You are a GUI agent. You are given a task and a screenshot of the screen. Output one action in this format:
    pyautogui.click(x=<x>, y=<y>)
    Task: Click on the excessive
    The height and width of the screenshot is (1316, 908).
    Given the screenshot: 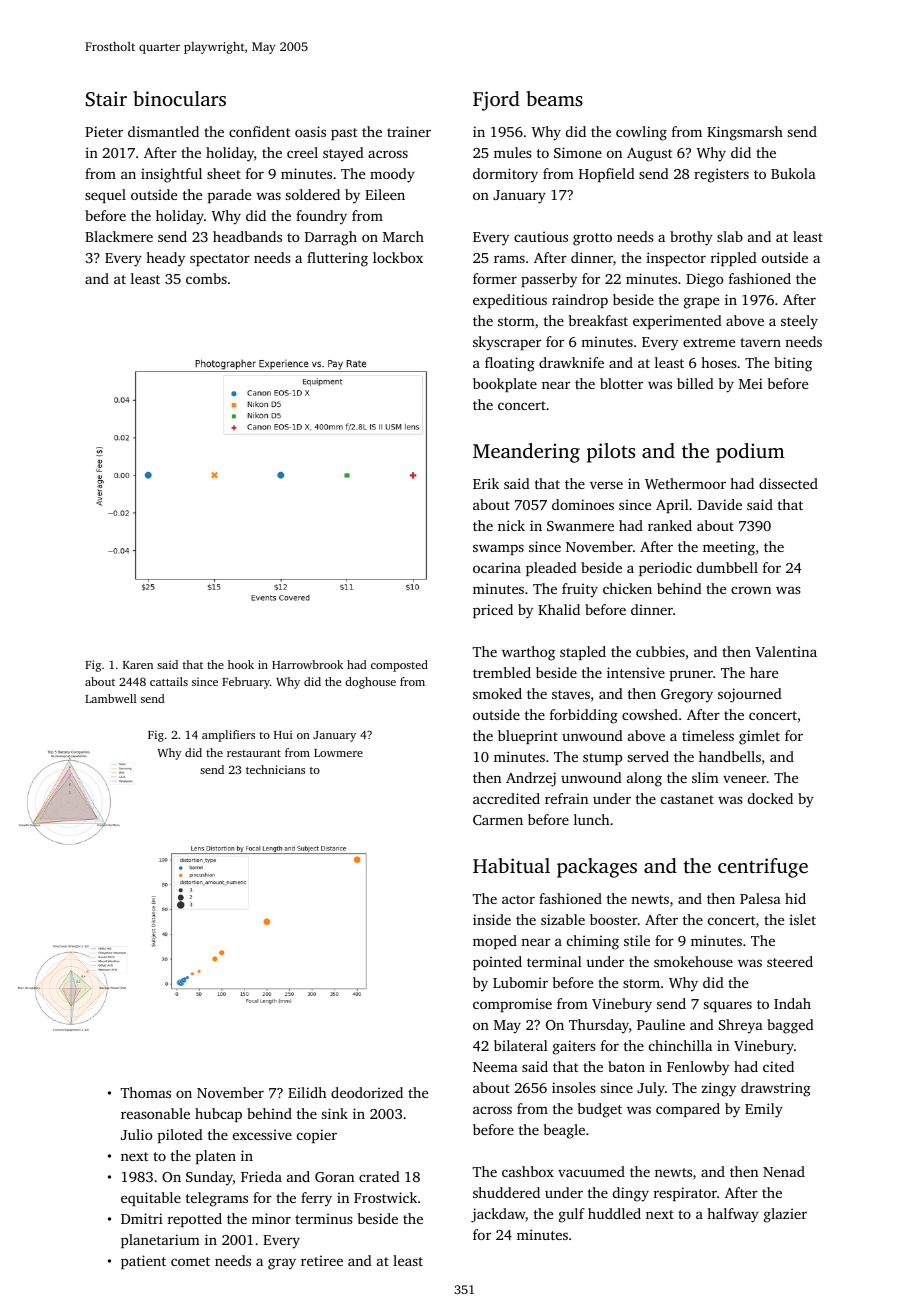 What is the action you would take?
    pyautogui.click(x=262, y=1134)
